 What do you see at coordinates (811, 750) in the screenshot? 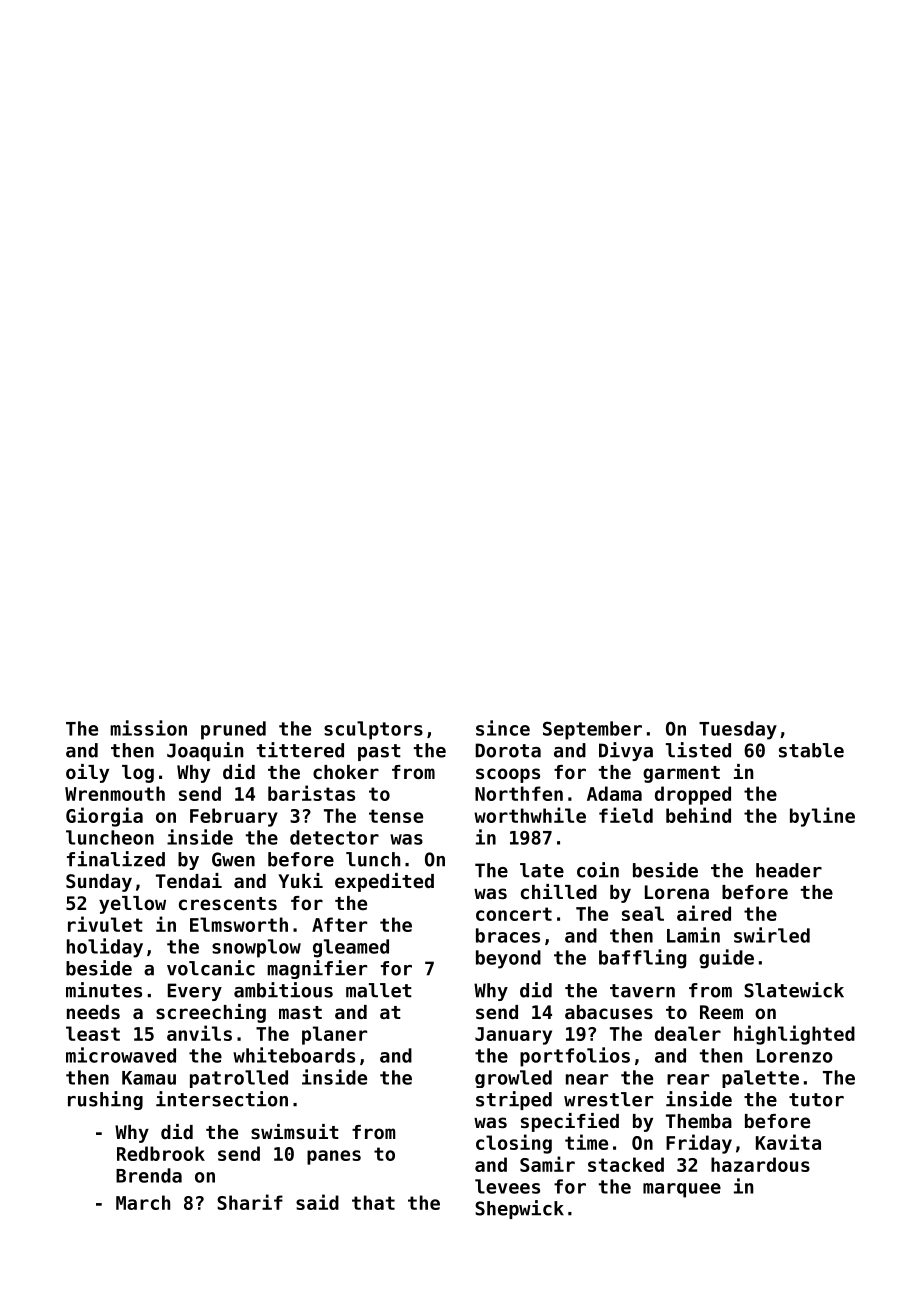
I see `stable` at bounding box center [811, 750].
